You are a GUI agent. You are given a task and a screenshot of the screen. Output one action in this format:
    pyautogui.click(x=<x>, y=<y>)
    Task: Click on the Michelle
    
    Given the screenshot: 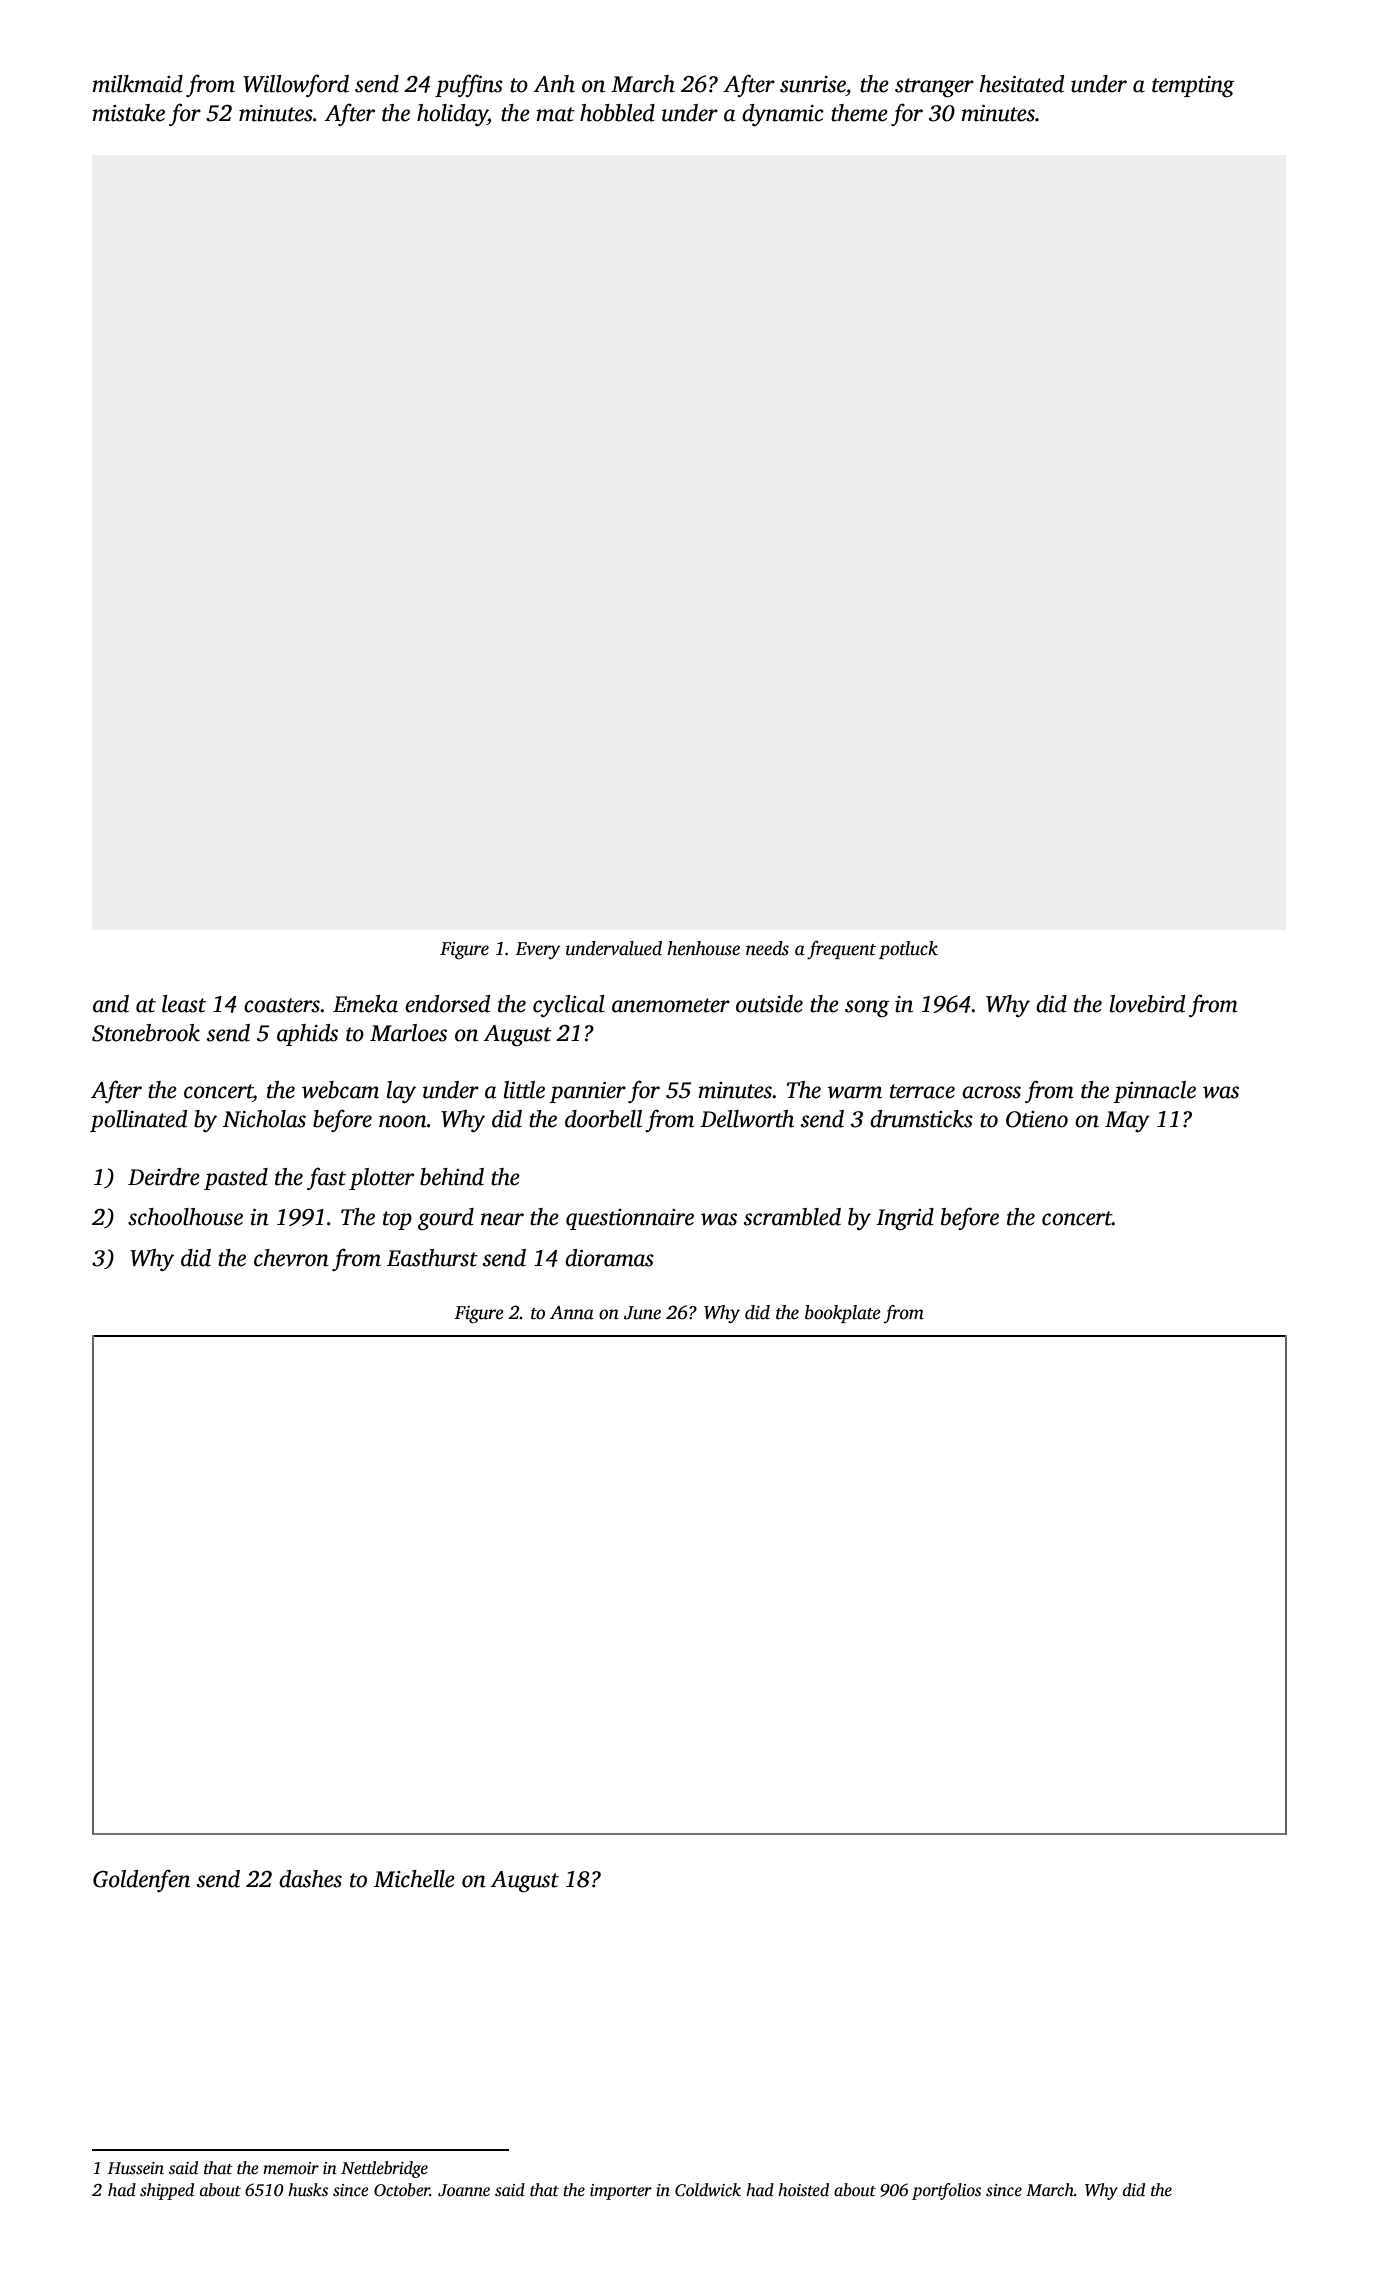 What is the action you would take?
    pyautogui.click(x=414, y=1879)
